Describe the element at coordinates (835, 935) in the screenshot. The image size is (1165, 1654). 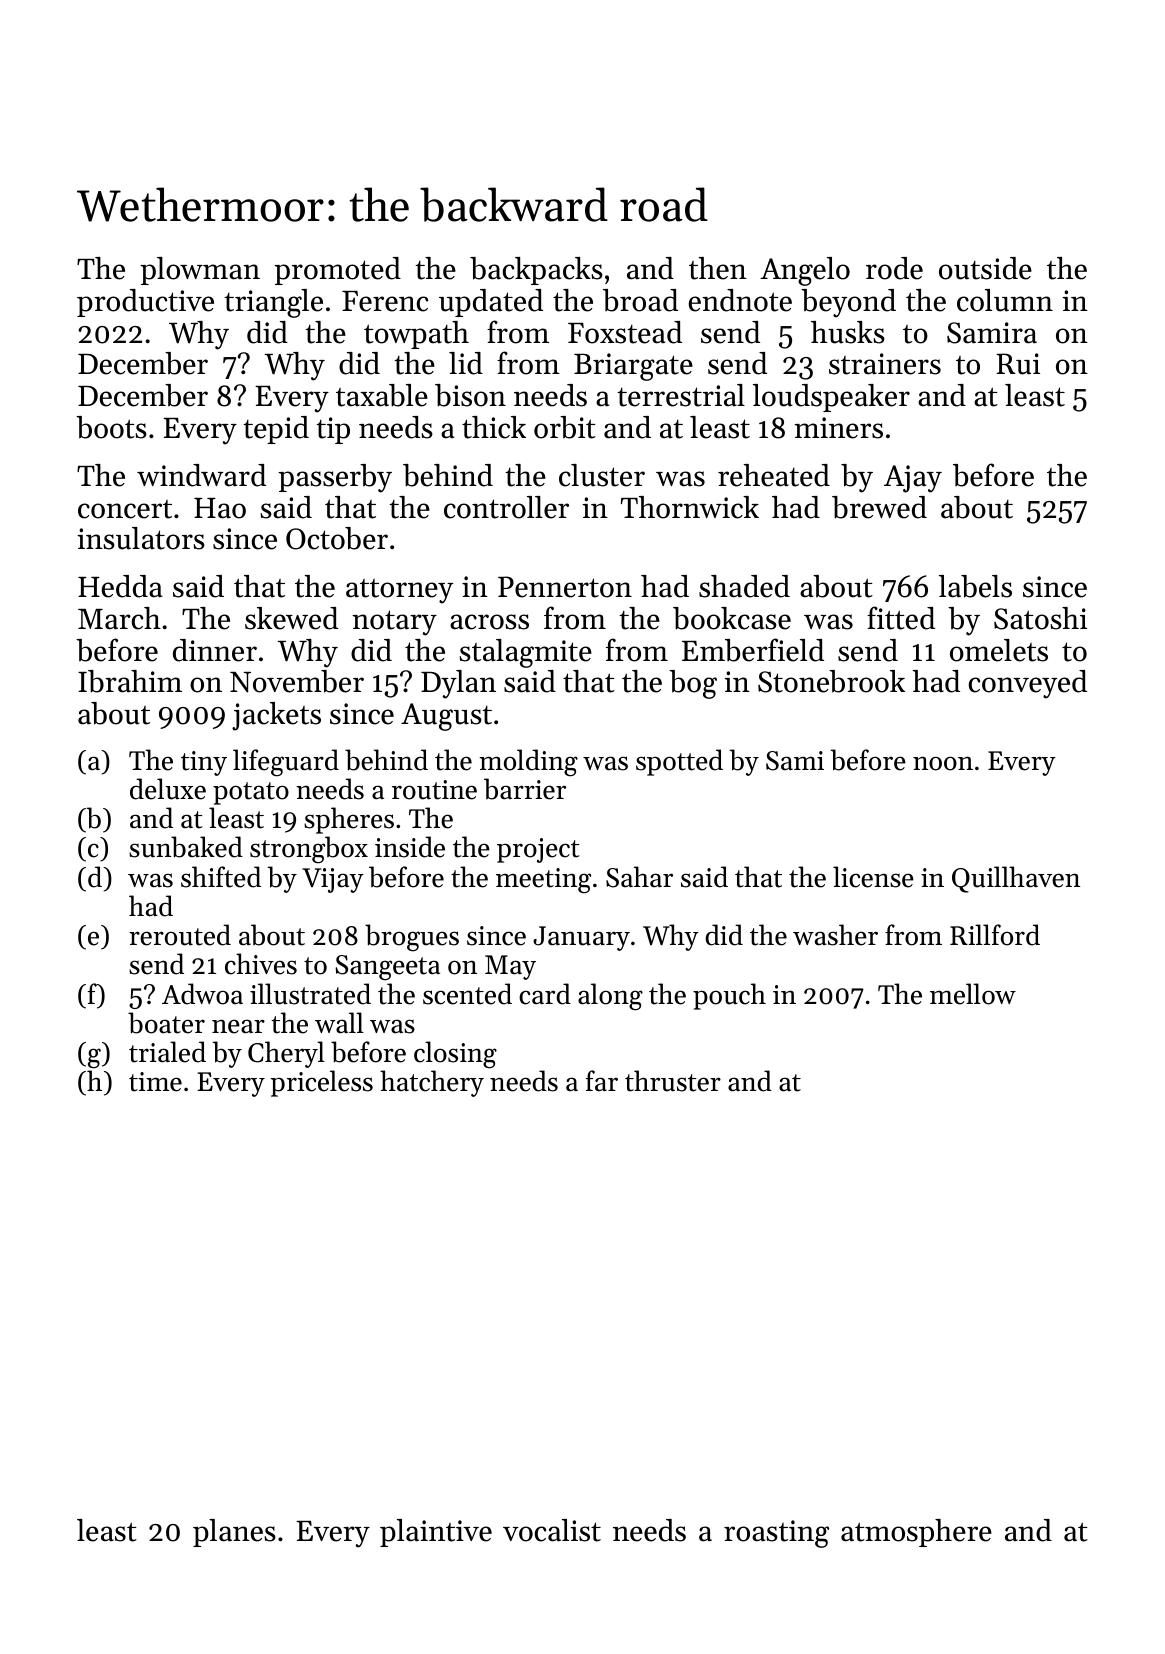
I see `washer` at that location.
